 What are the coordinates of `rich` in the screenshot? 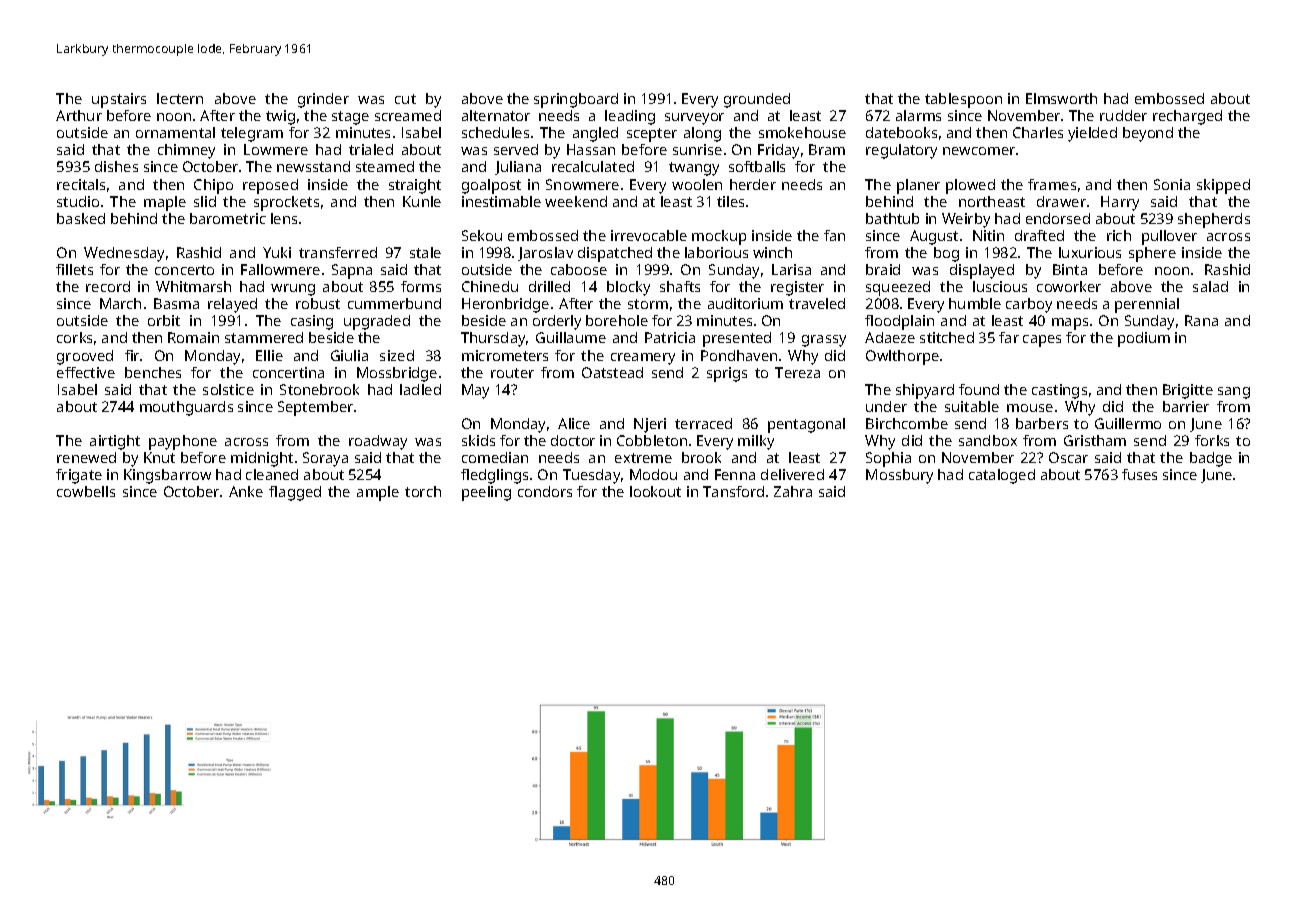 It's located at (1119, 235).
